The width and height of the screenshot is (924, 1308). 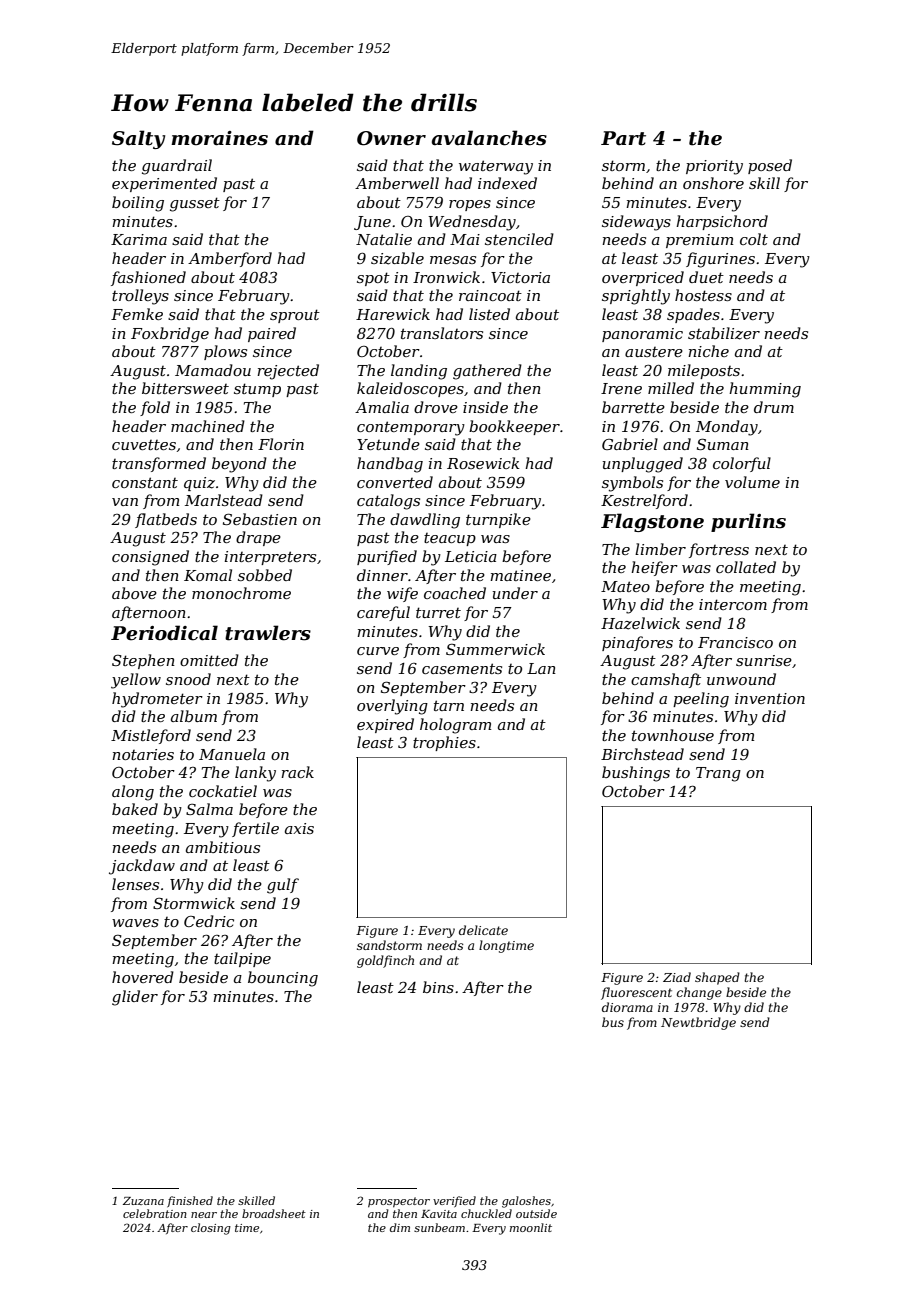 I want to click on listed, so click(x=489, y=314).
